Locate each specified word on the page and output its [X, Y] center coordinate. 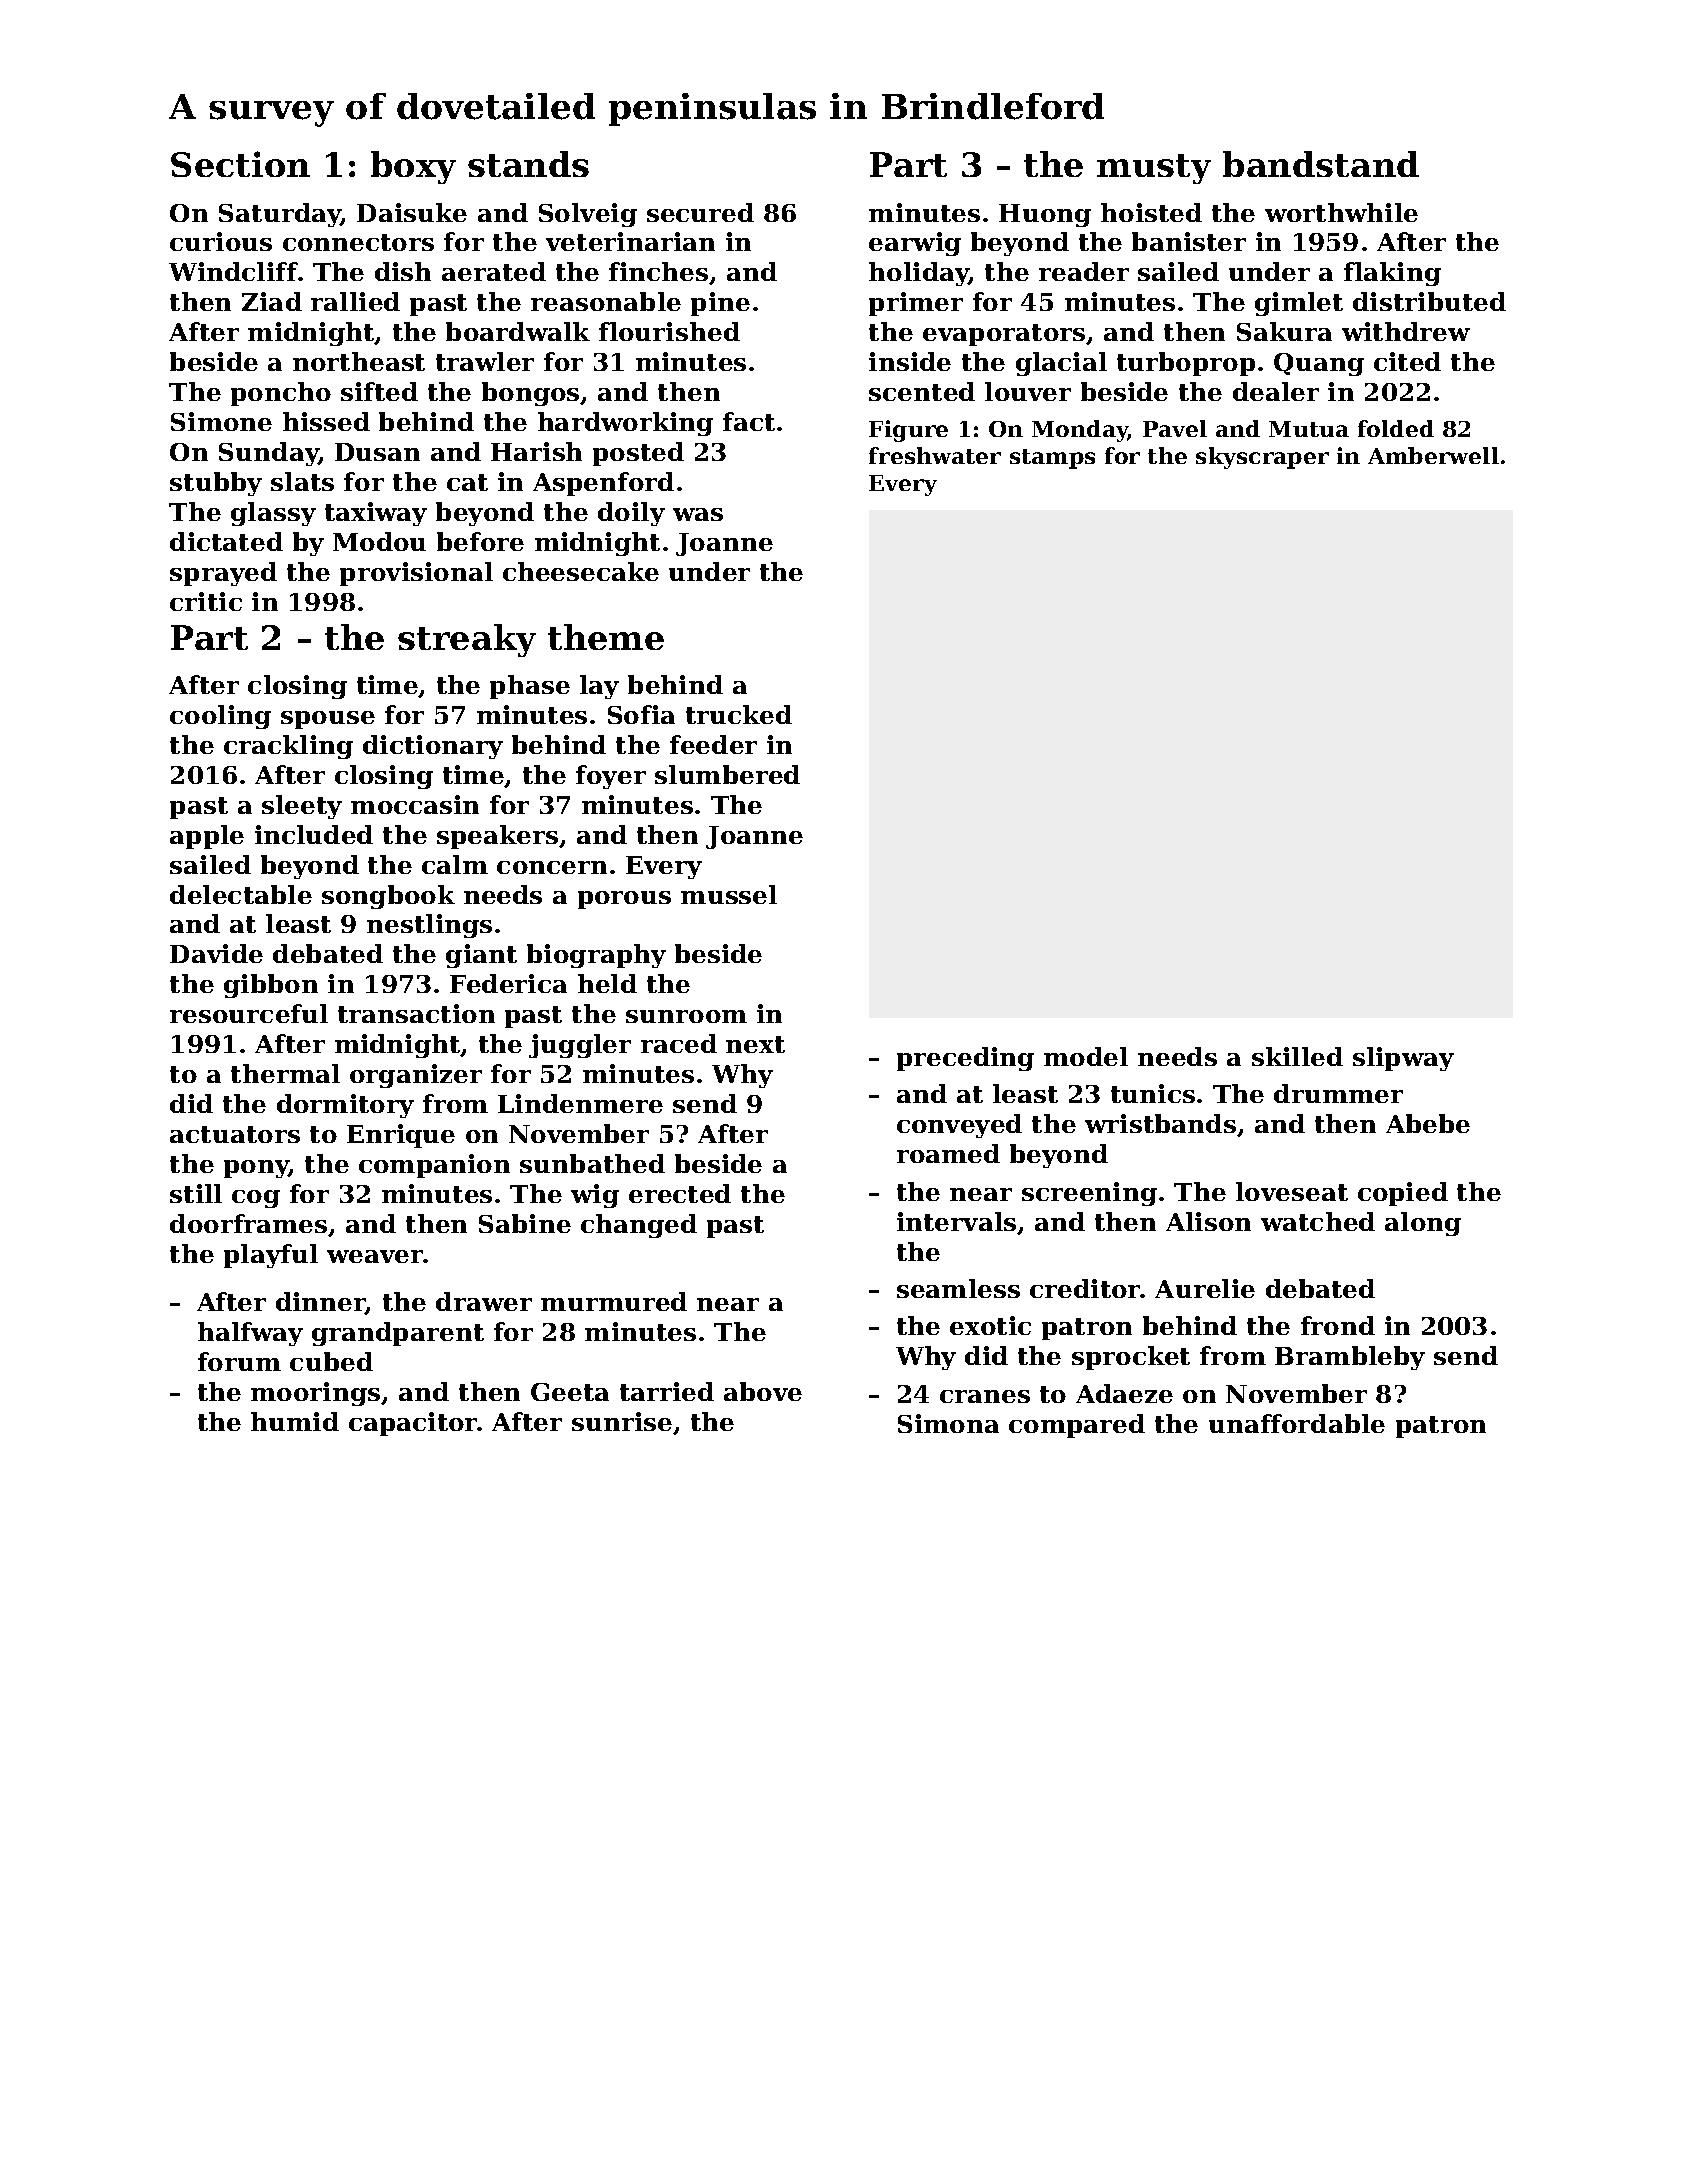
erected [680, 1193]
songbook [388, 897]
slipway [1403, 1059]
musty [1154, 169]
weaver [375, 1256]
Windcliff [233, 271]
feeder [713, 744]
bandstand [1321, 164]
